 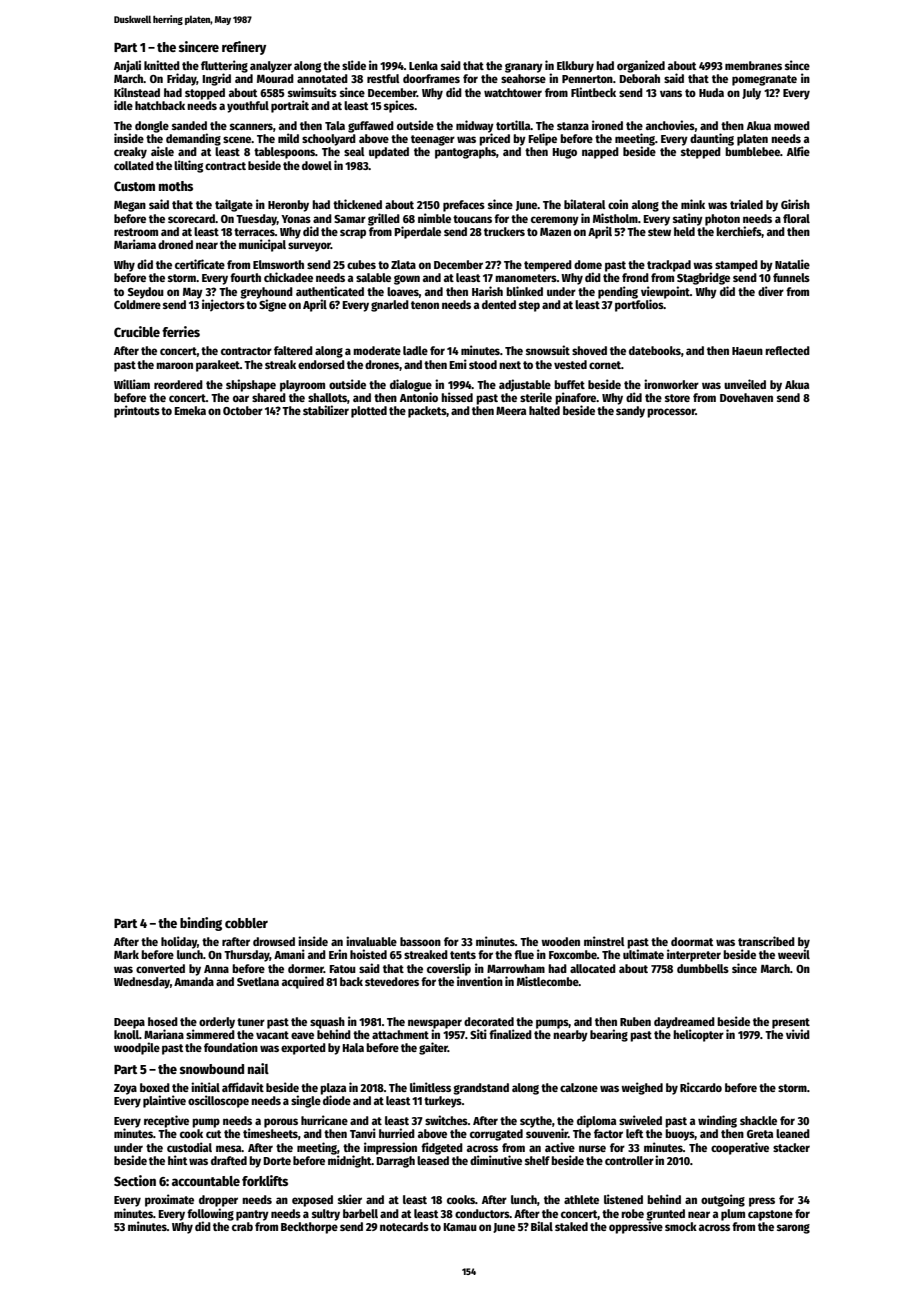 What do you see at coordinates (630, 412) in the screenshot?
I see `sandy` at bounding box center [630, 412].
